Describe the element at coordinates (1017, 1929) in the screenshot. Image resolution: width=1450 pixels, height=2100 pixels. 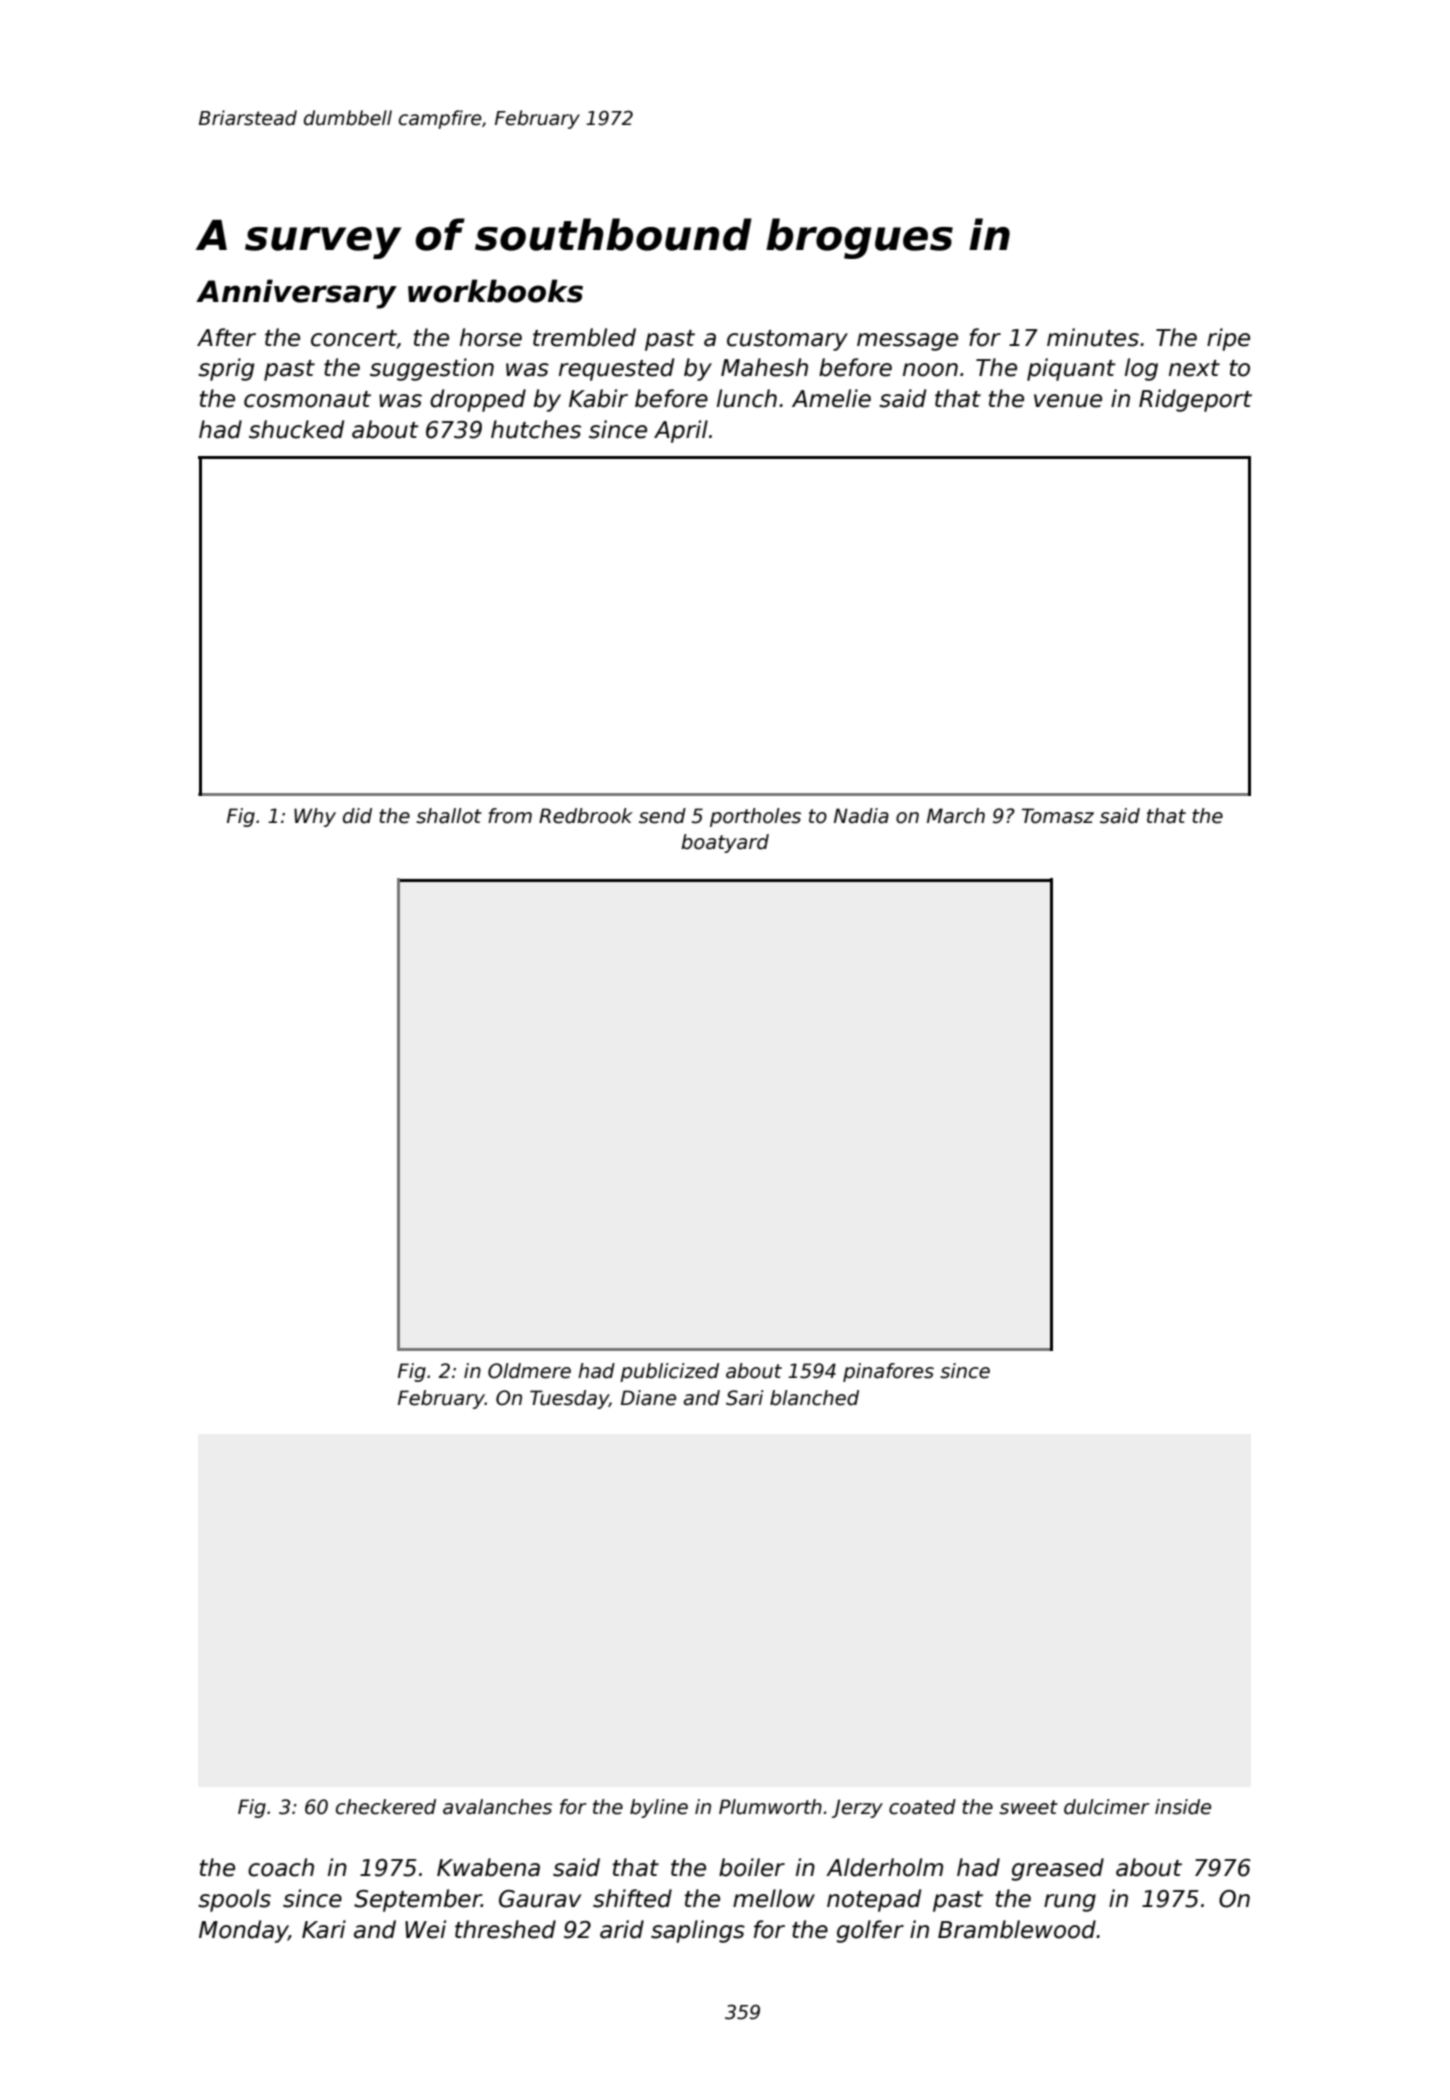
I see `Bramblewood` at that location.
